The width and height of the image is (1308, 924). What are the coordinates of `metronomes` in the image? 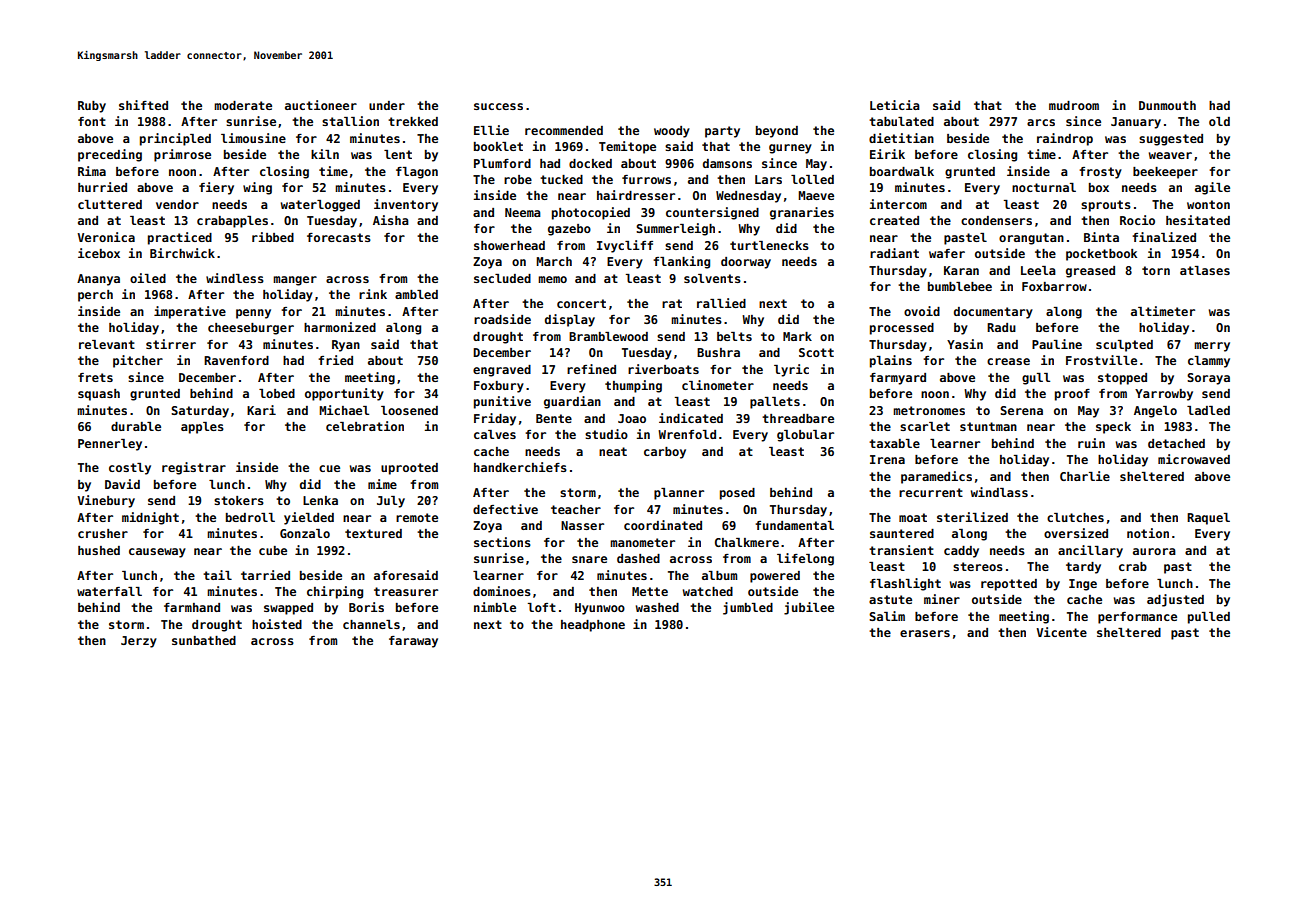 It's located at (929, 410).
